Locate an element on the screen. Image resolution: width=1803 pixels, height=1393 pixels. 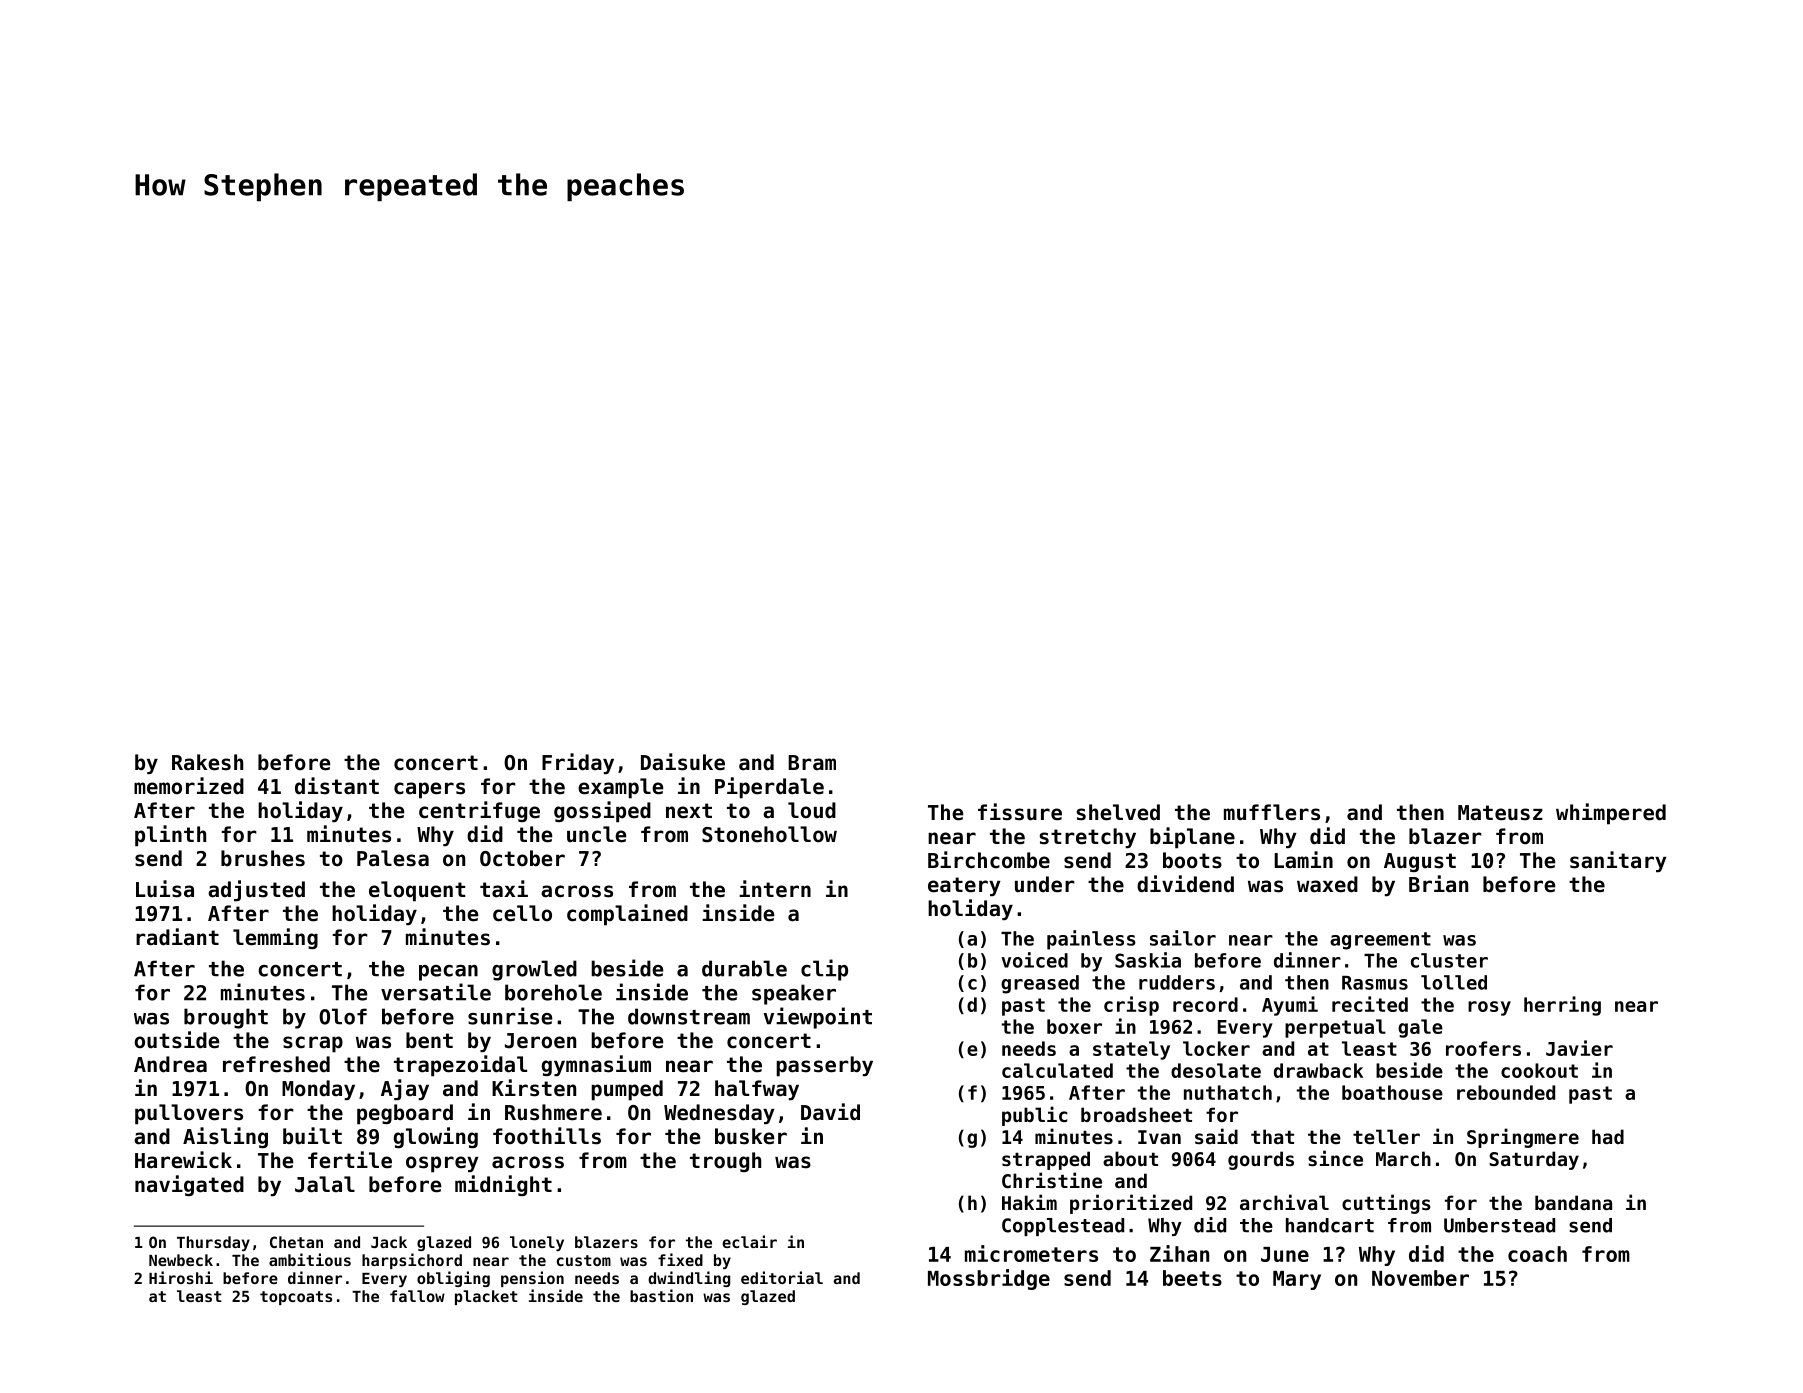
Bram is located at coordinates (812, 763).
